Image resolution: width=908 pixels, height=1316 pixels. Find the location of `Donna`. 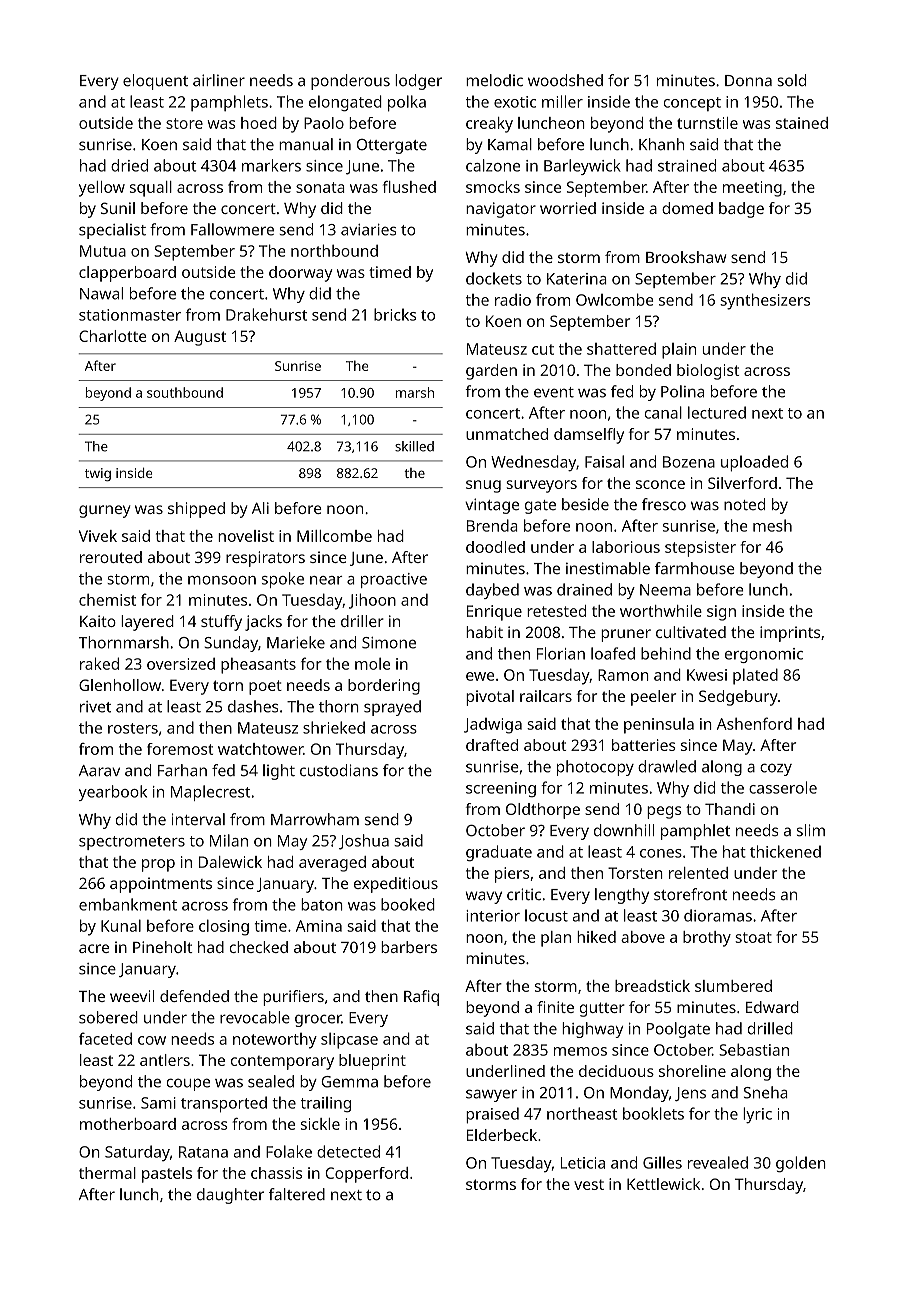

Donna is located at coordinates (748, 81).
